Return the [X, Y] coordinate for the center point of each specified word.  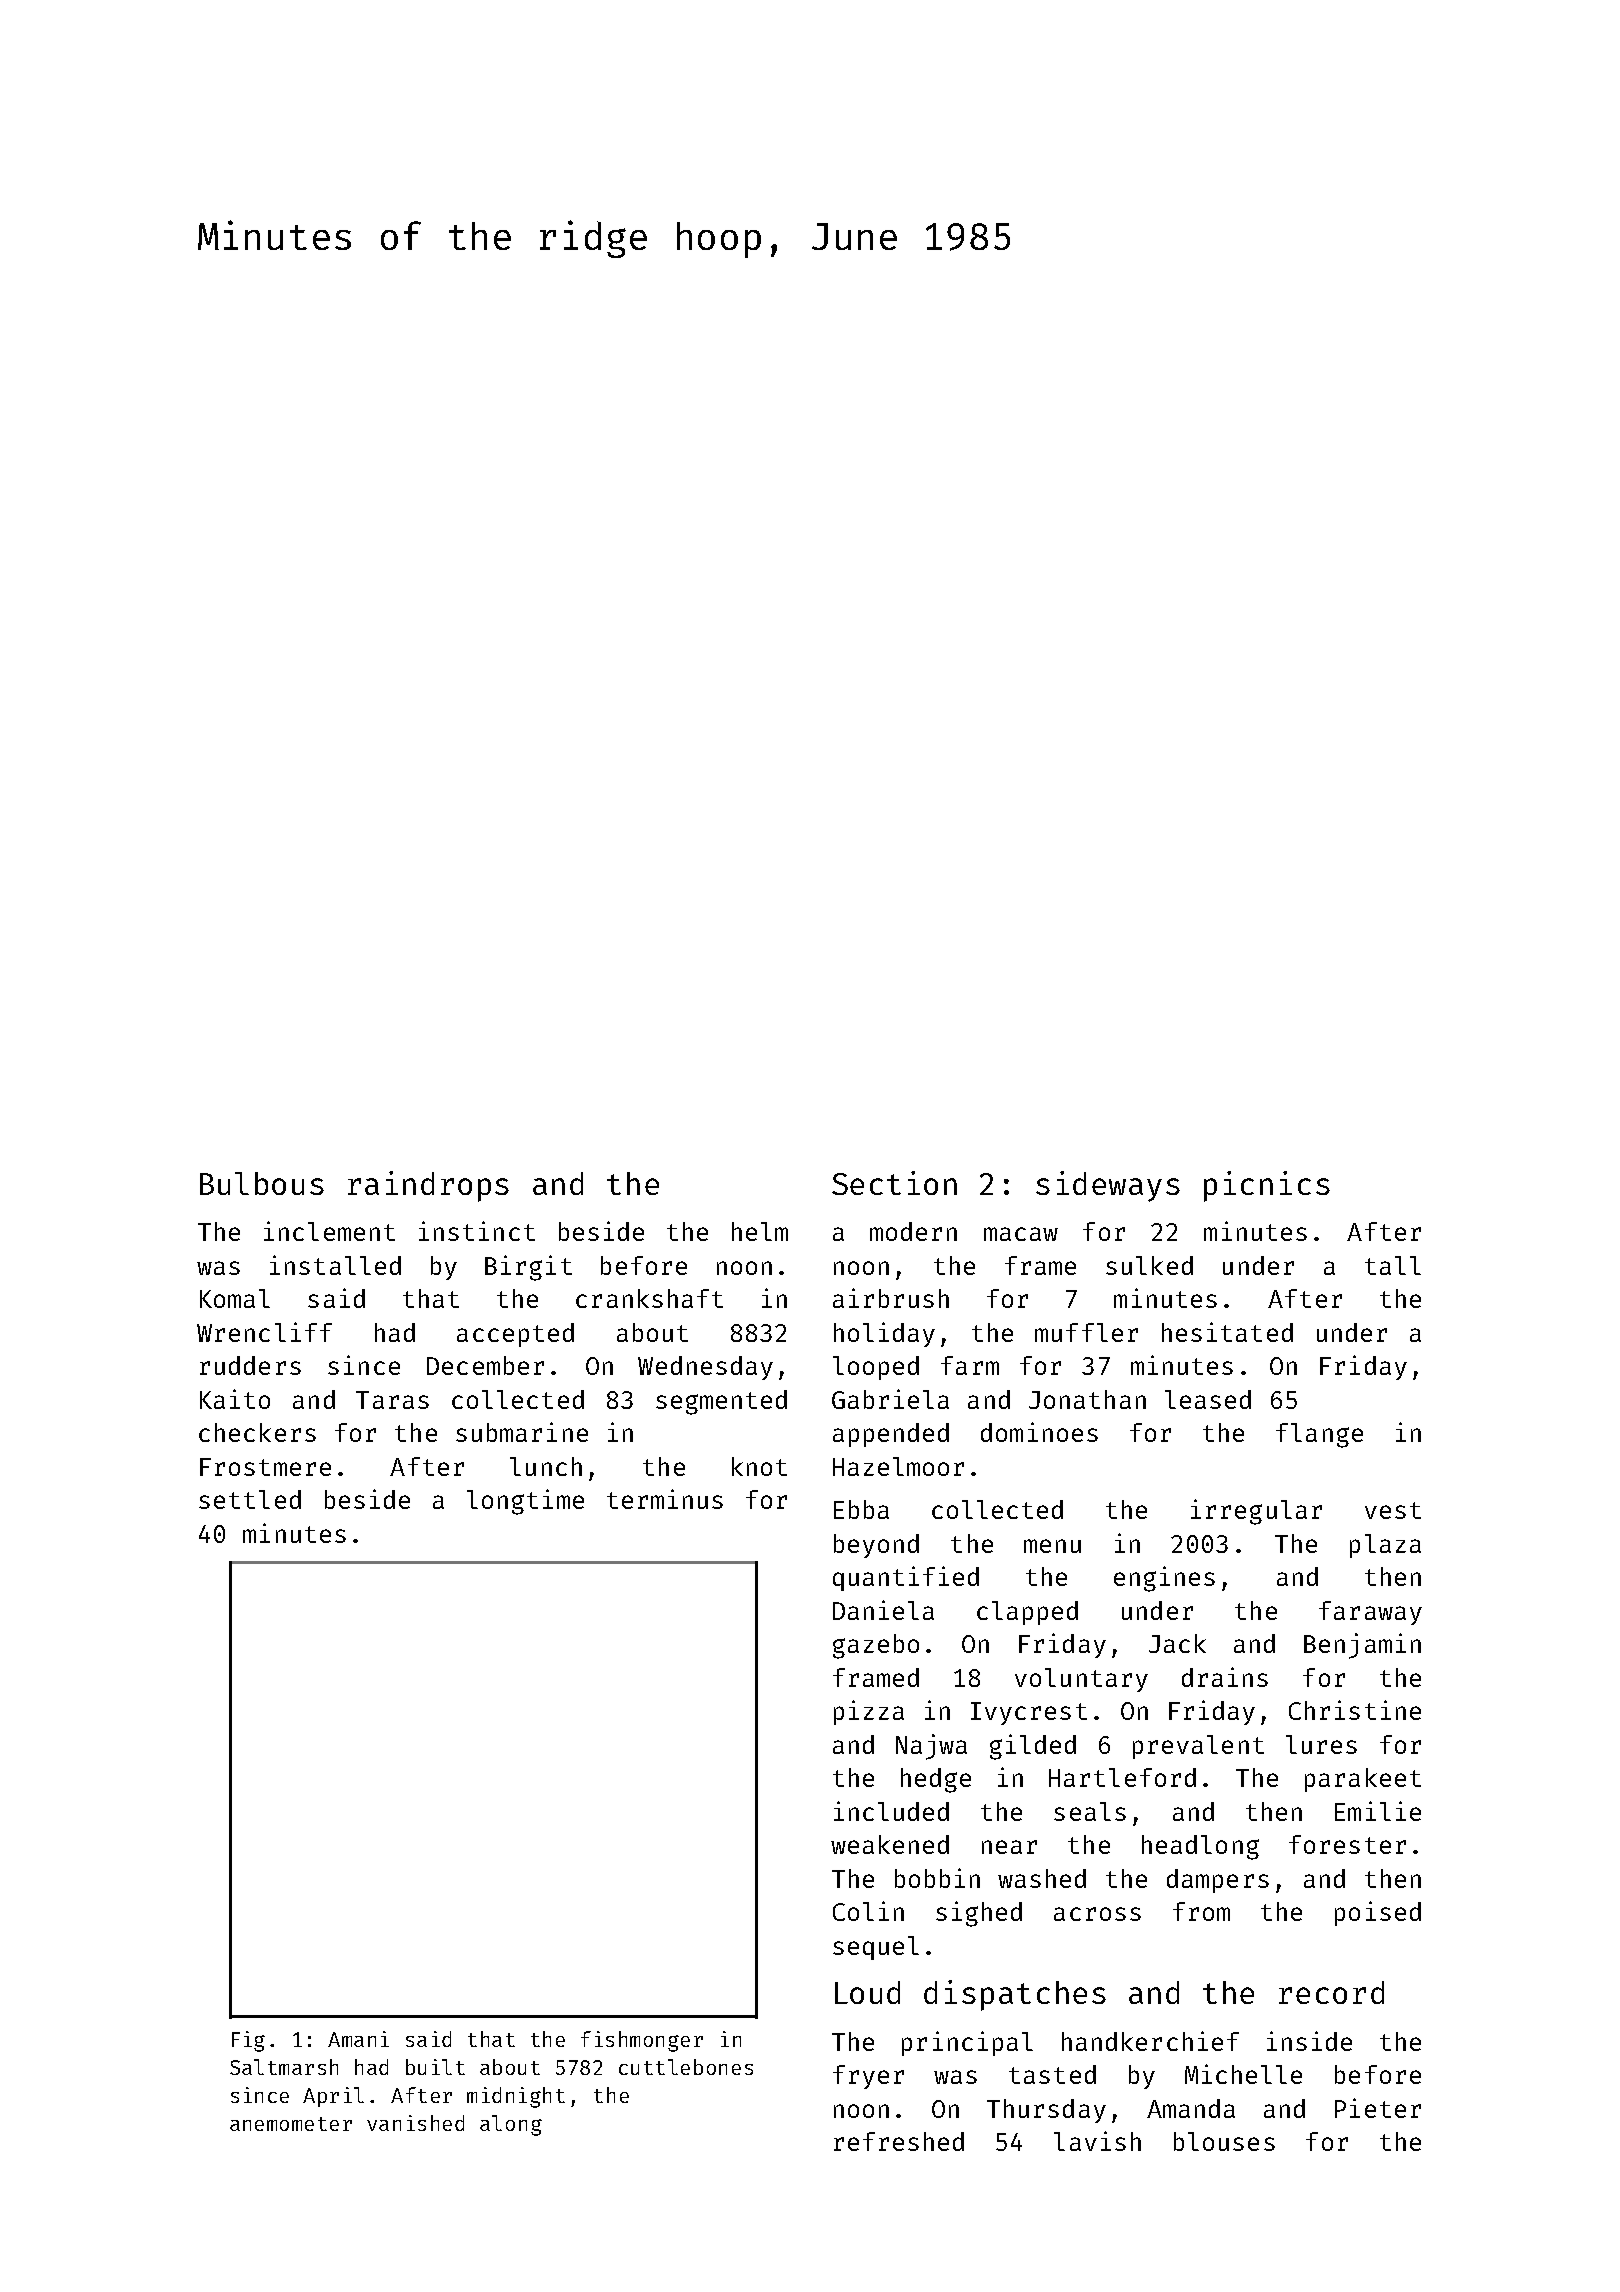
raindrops [428, 1186]
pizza [869, 1712]
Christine [1355, 1710]
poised [1378, 1913]
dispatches [1015, 1995]
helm [760, 1231]
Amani [358, 2039]
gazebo [876, 1646]
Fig [248, 2041]
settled [250, 1499]
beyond [876, 1546]
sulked [1149, 1265]
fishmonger [642, 2041]
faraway [1370, 1613]
